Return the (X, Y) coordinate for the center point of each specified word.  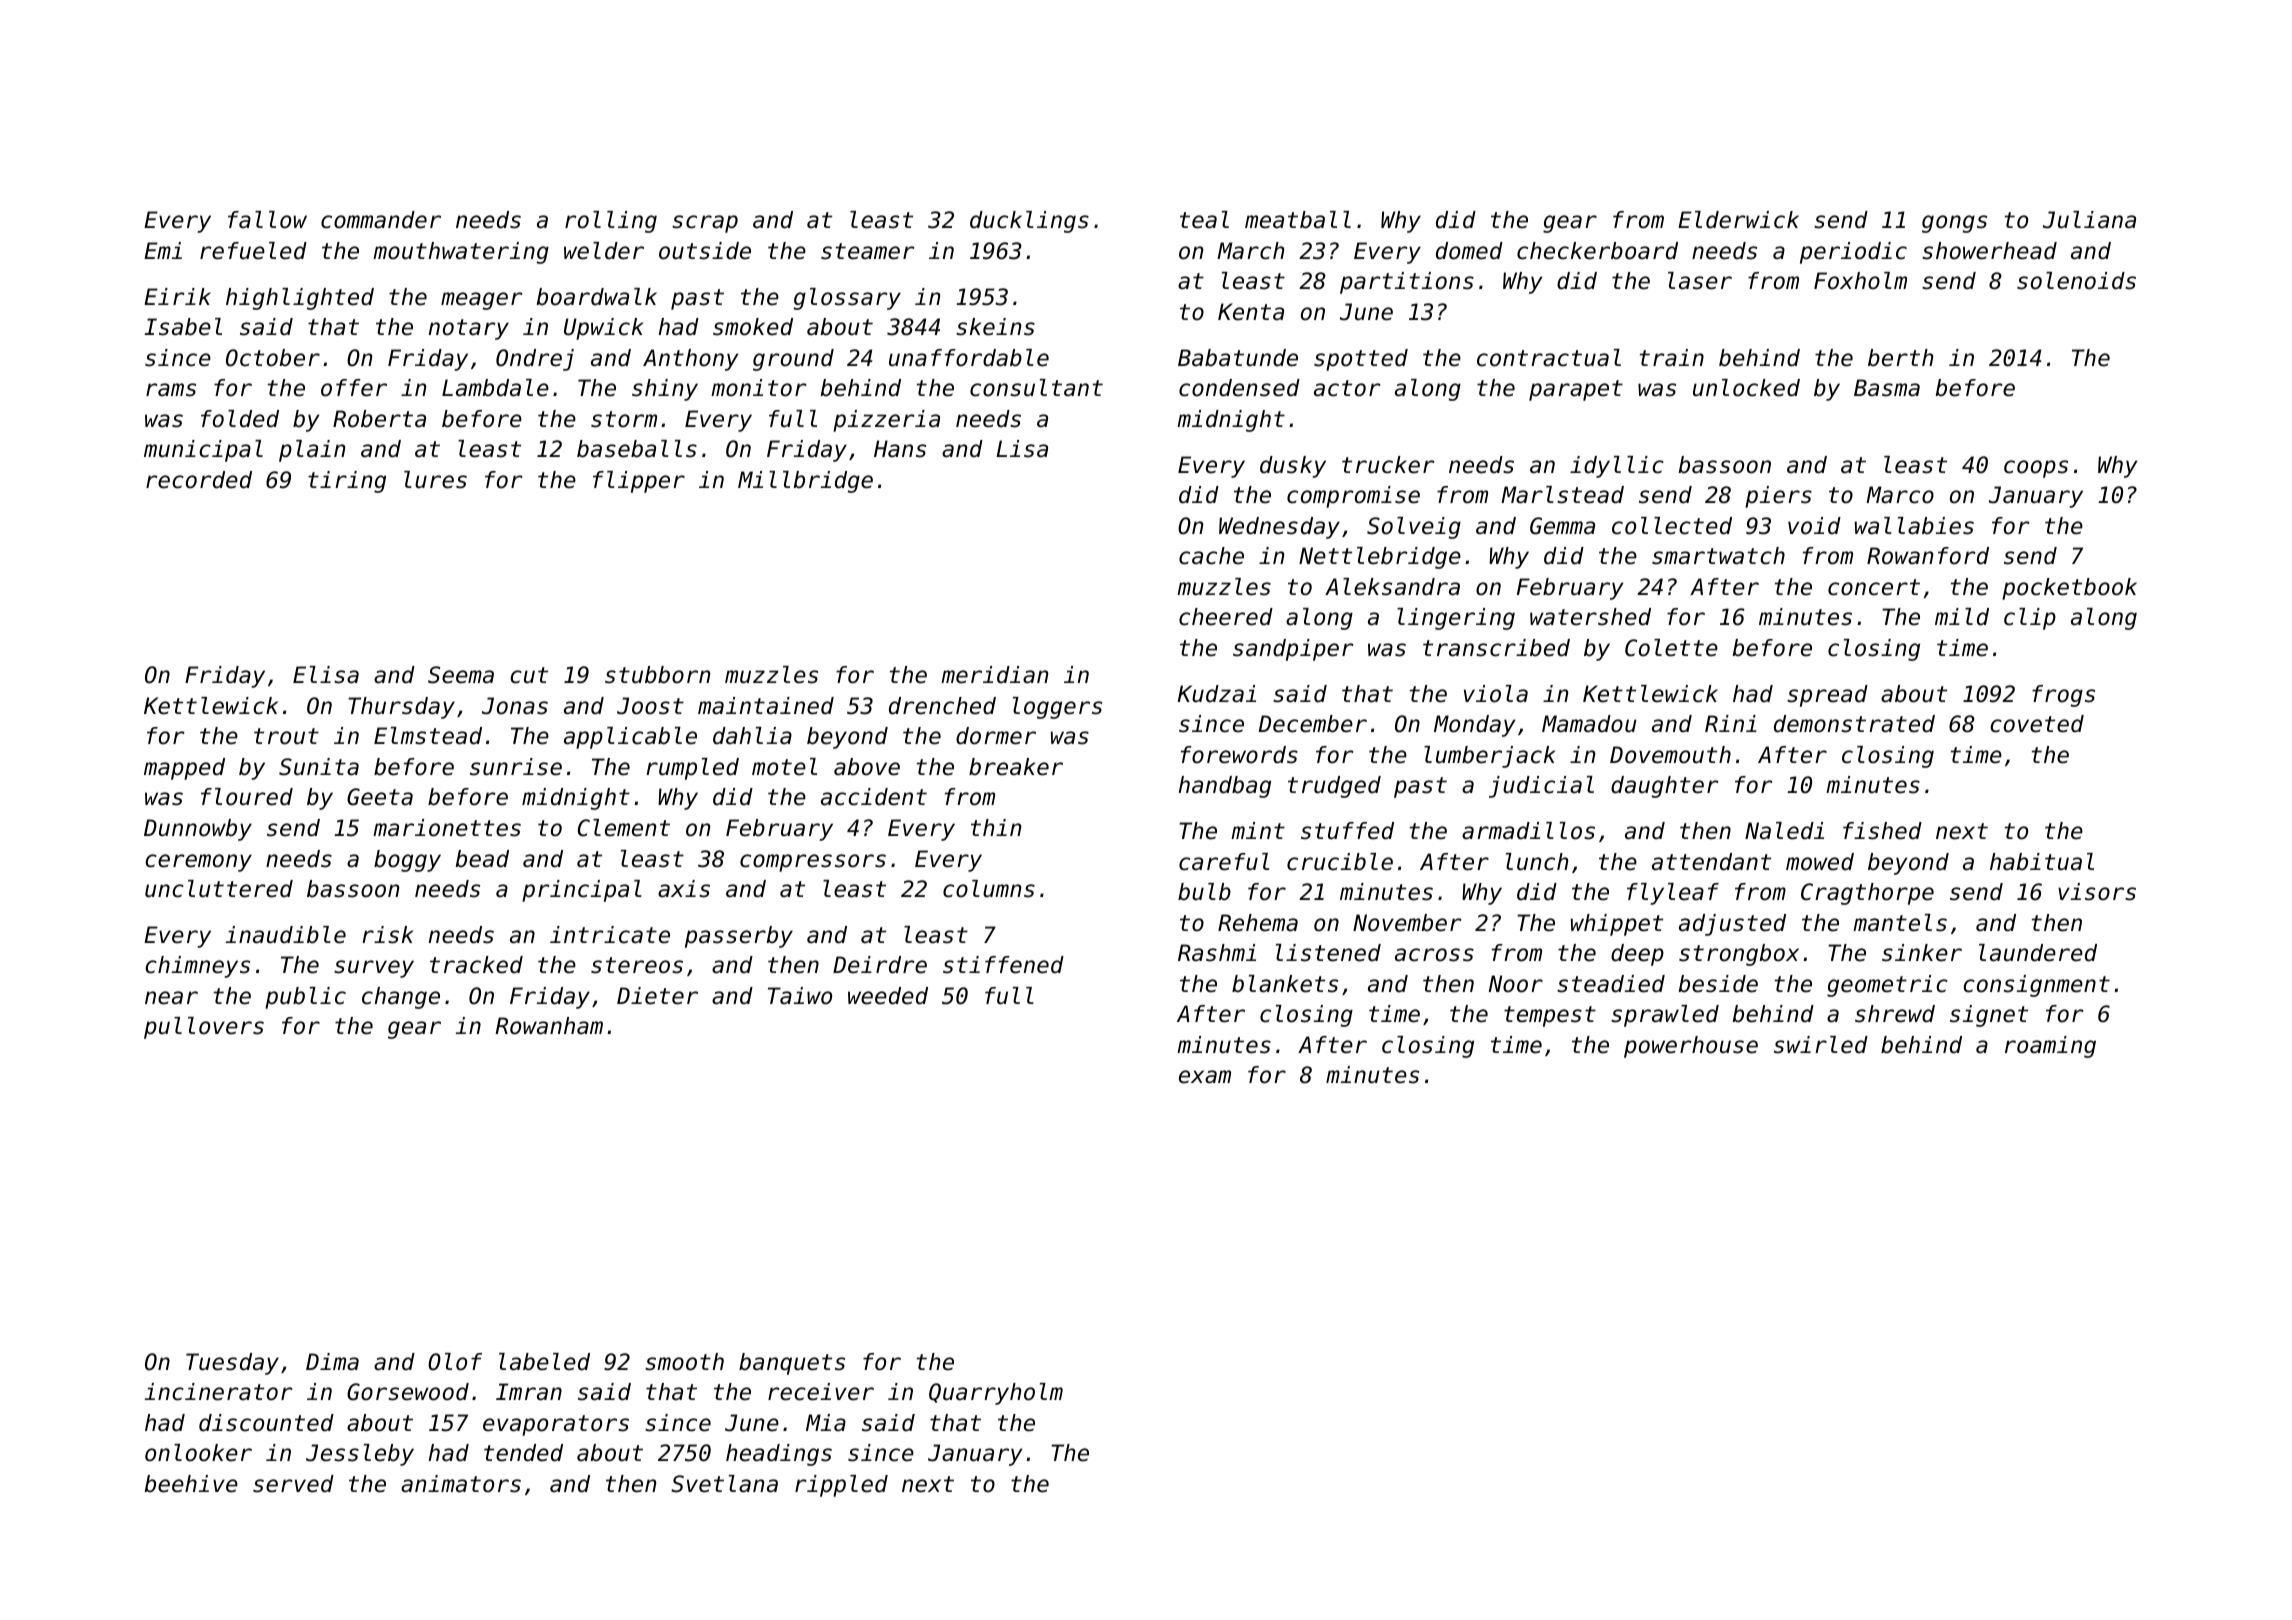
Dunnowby (198, 830)
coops (2036, 469)
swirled (1821, 1045)
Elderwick (1738, 220)
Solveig (1414, 528)
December (1313, 724)
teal (1204, 220)
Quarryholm (996, 1394)
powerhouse (1691, 1047)
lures (435, 480)
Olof (455, 1362)
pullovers (204, 1028)
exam (1205, 1077)
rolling (611, 222)
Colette (1671, 648)
